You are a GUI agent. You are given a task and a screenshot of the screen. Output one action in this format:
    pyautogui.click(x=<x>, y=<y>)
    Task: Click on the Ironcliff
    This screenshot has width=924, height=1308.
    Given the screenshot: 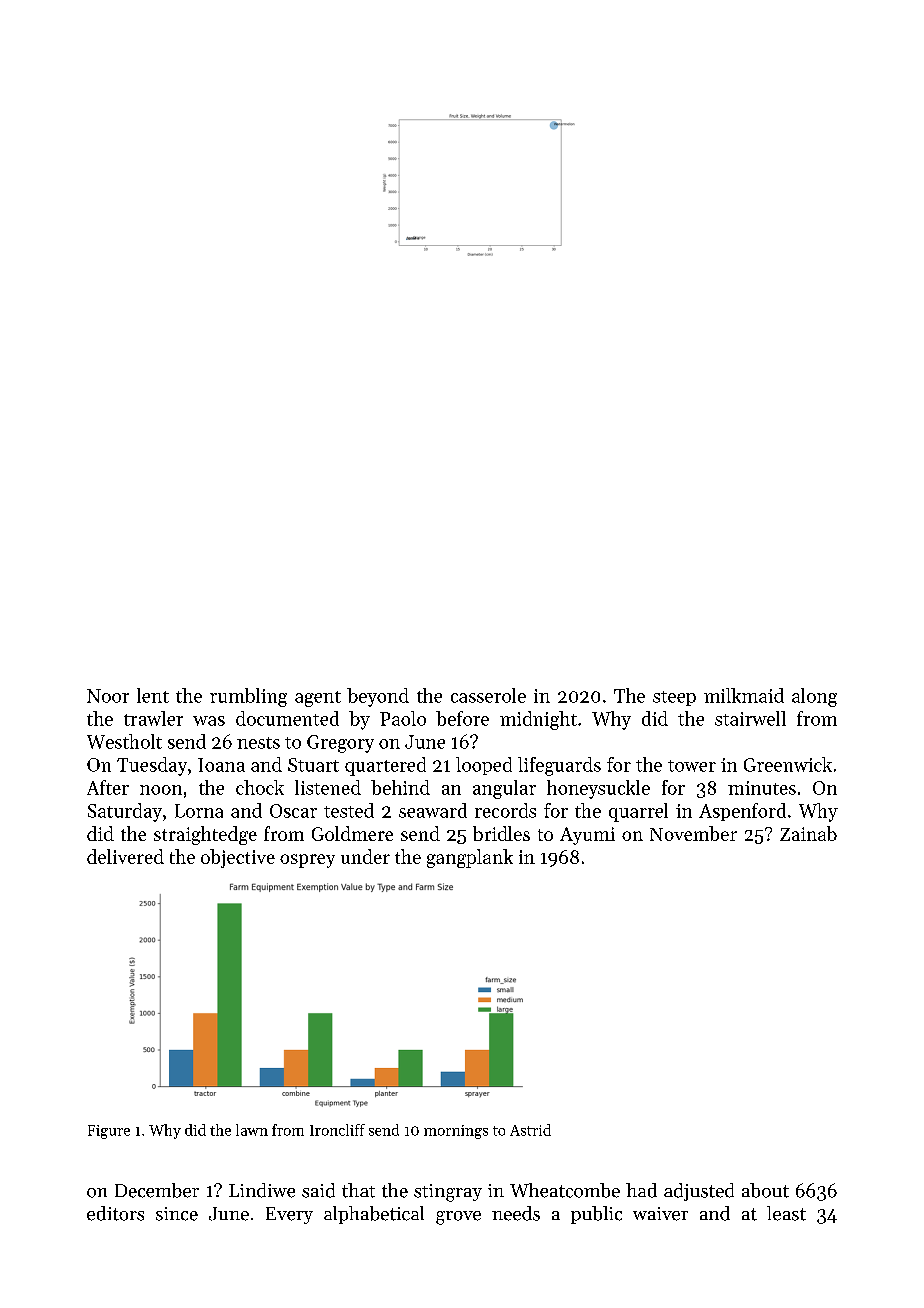 What is the action you would take?
    pyautogui.click(x=337, y=1130)
